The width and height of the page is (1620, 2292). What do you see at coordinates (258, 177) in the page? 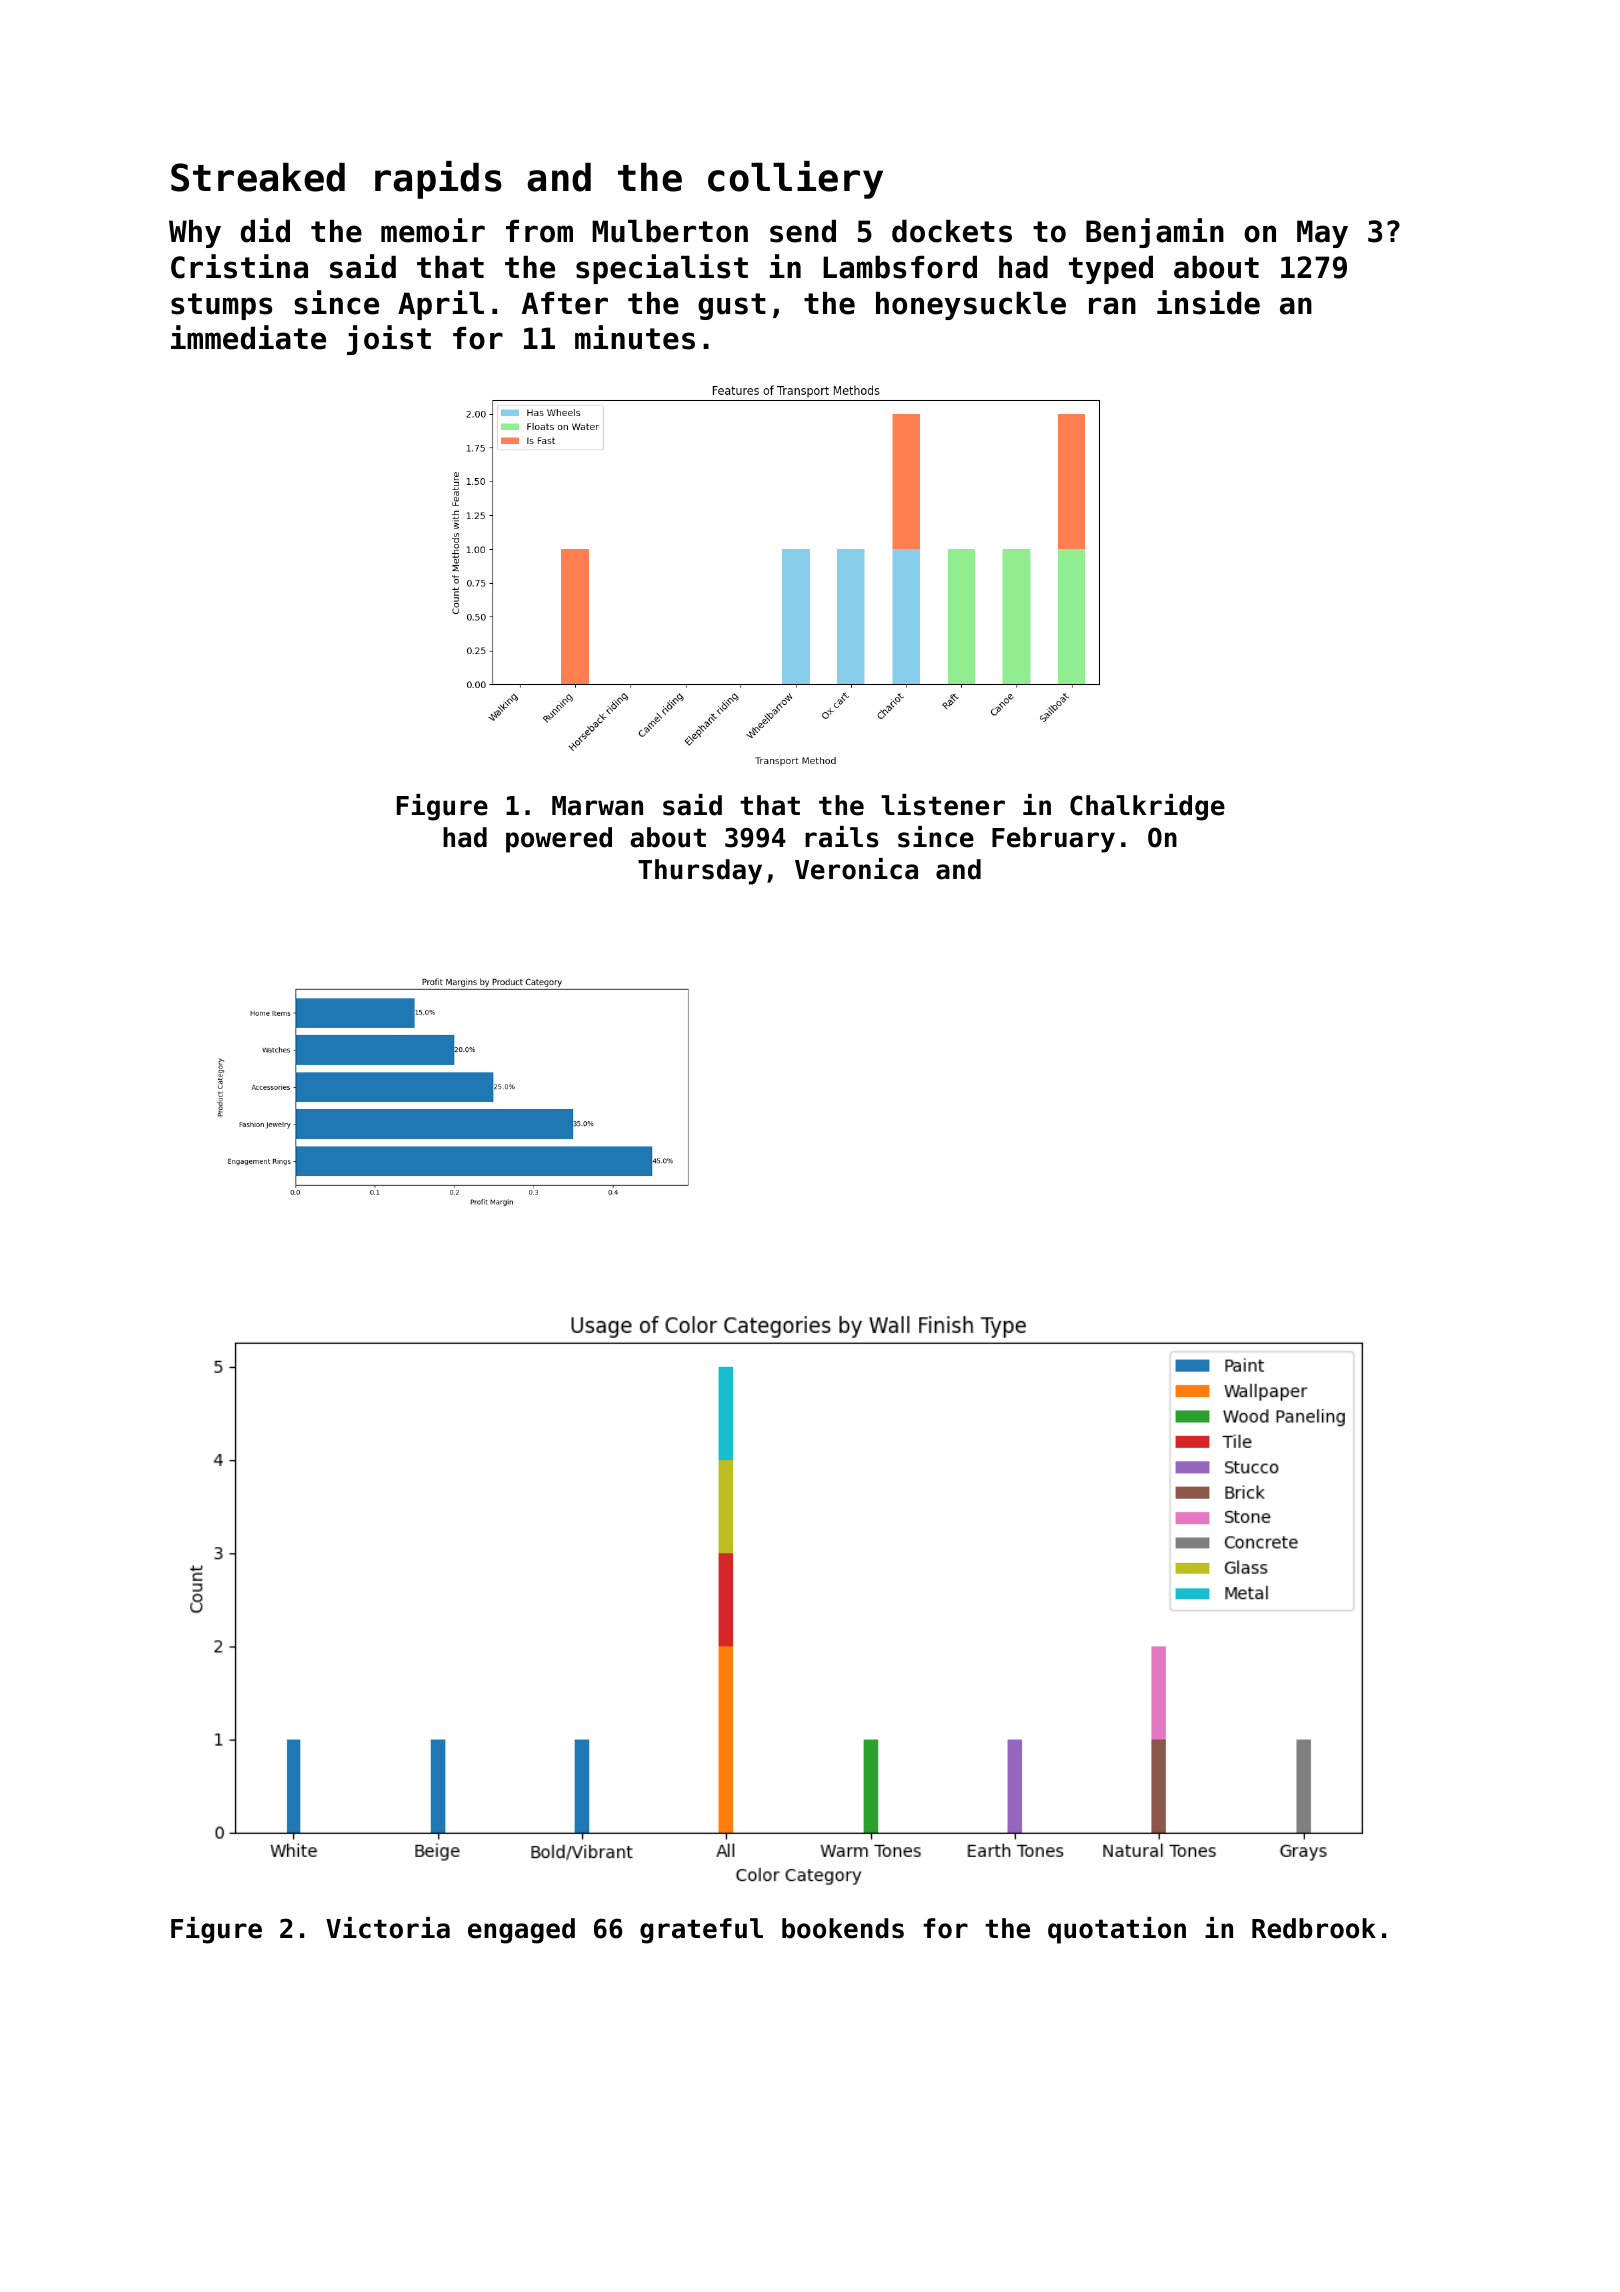
I see `Streaked` at bounding box center [258, 177].
